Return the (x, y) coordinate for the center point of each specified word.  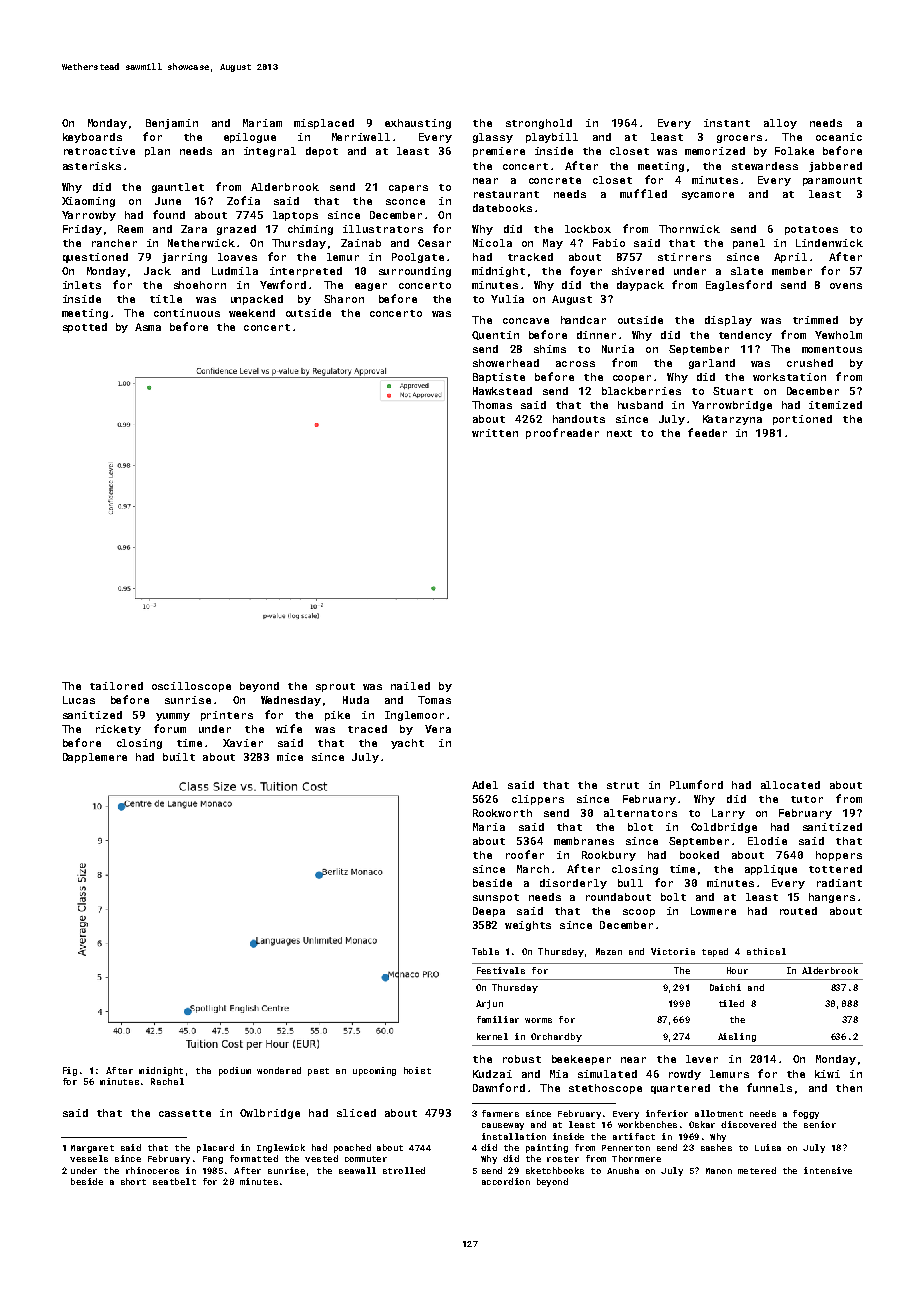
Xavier (243, 743)
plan (157, 152)
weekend (252, 313)
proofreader (562, 433)
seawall (357, 1170)
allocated (790, 785)
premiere (499, 152)
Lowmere (713, 911)
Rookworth (502, 813)
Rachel (167, 1081)
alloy (780, 124)
